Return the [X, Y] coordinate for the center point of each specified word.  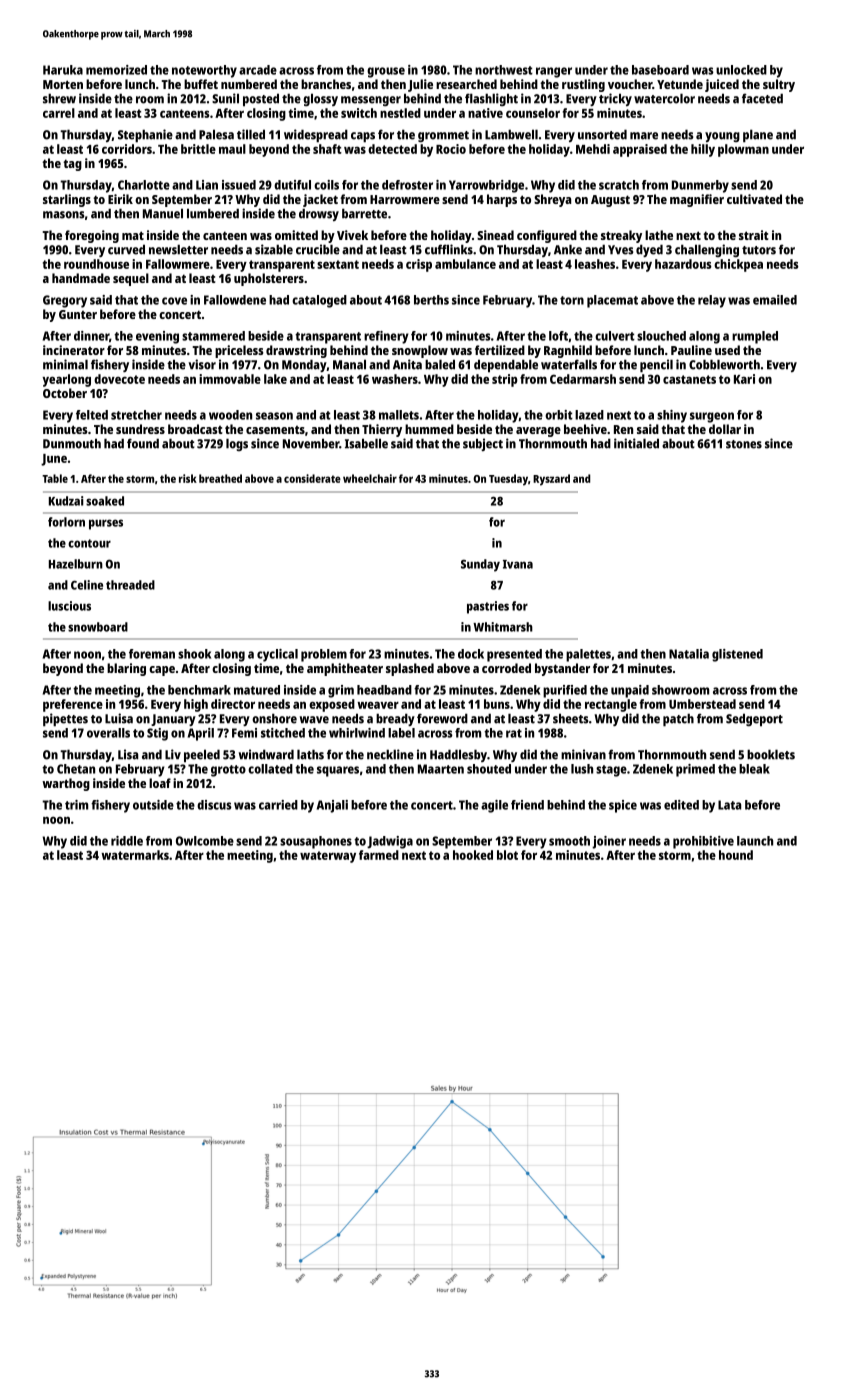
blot [507, 855]
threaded [130, 585]
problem [324, 655]
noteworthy [204, 71]
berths [431, 300]
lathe [659, 235]
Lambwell [511, 134]
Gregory [65, 301]
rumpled [755, 337]
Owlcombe [205, 841]
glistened [737, 655]
